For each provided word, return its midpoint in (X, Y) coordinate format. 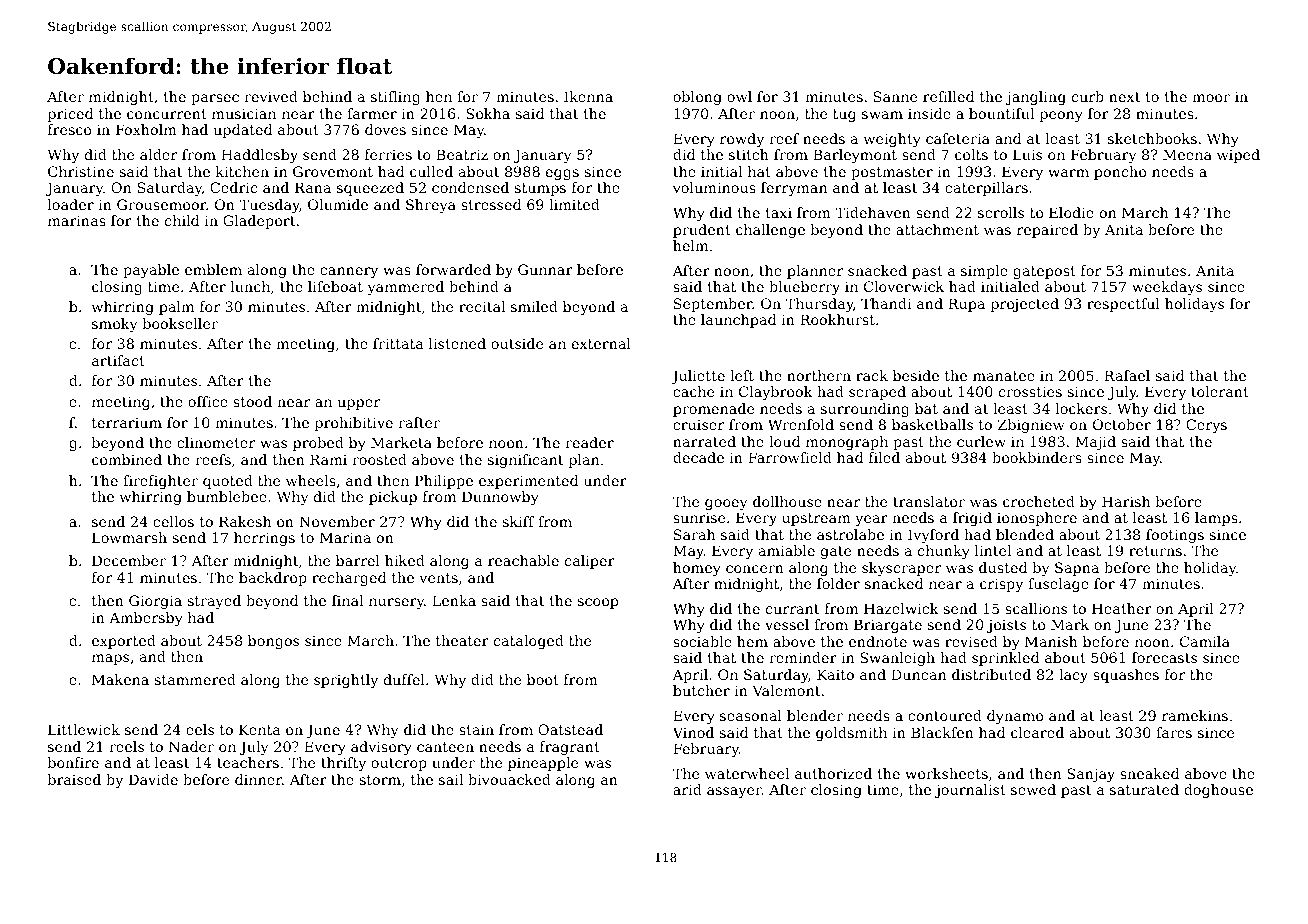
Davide (153, 779)
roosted (379, 459)
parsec (215, 99)
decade (698, 457)
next (1125, 97)
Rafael (1127, 375)
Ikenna (588, 96)
